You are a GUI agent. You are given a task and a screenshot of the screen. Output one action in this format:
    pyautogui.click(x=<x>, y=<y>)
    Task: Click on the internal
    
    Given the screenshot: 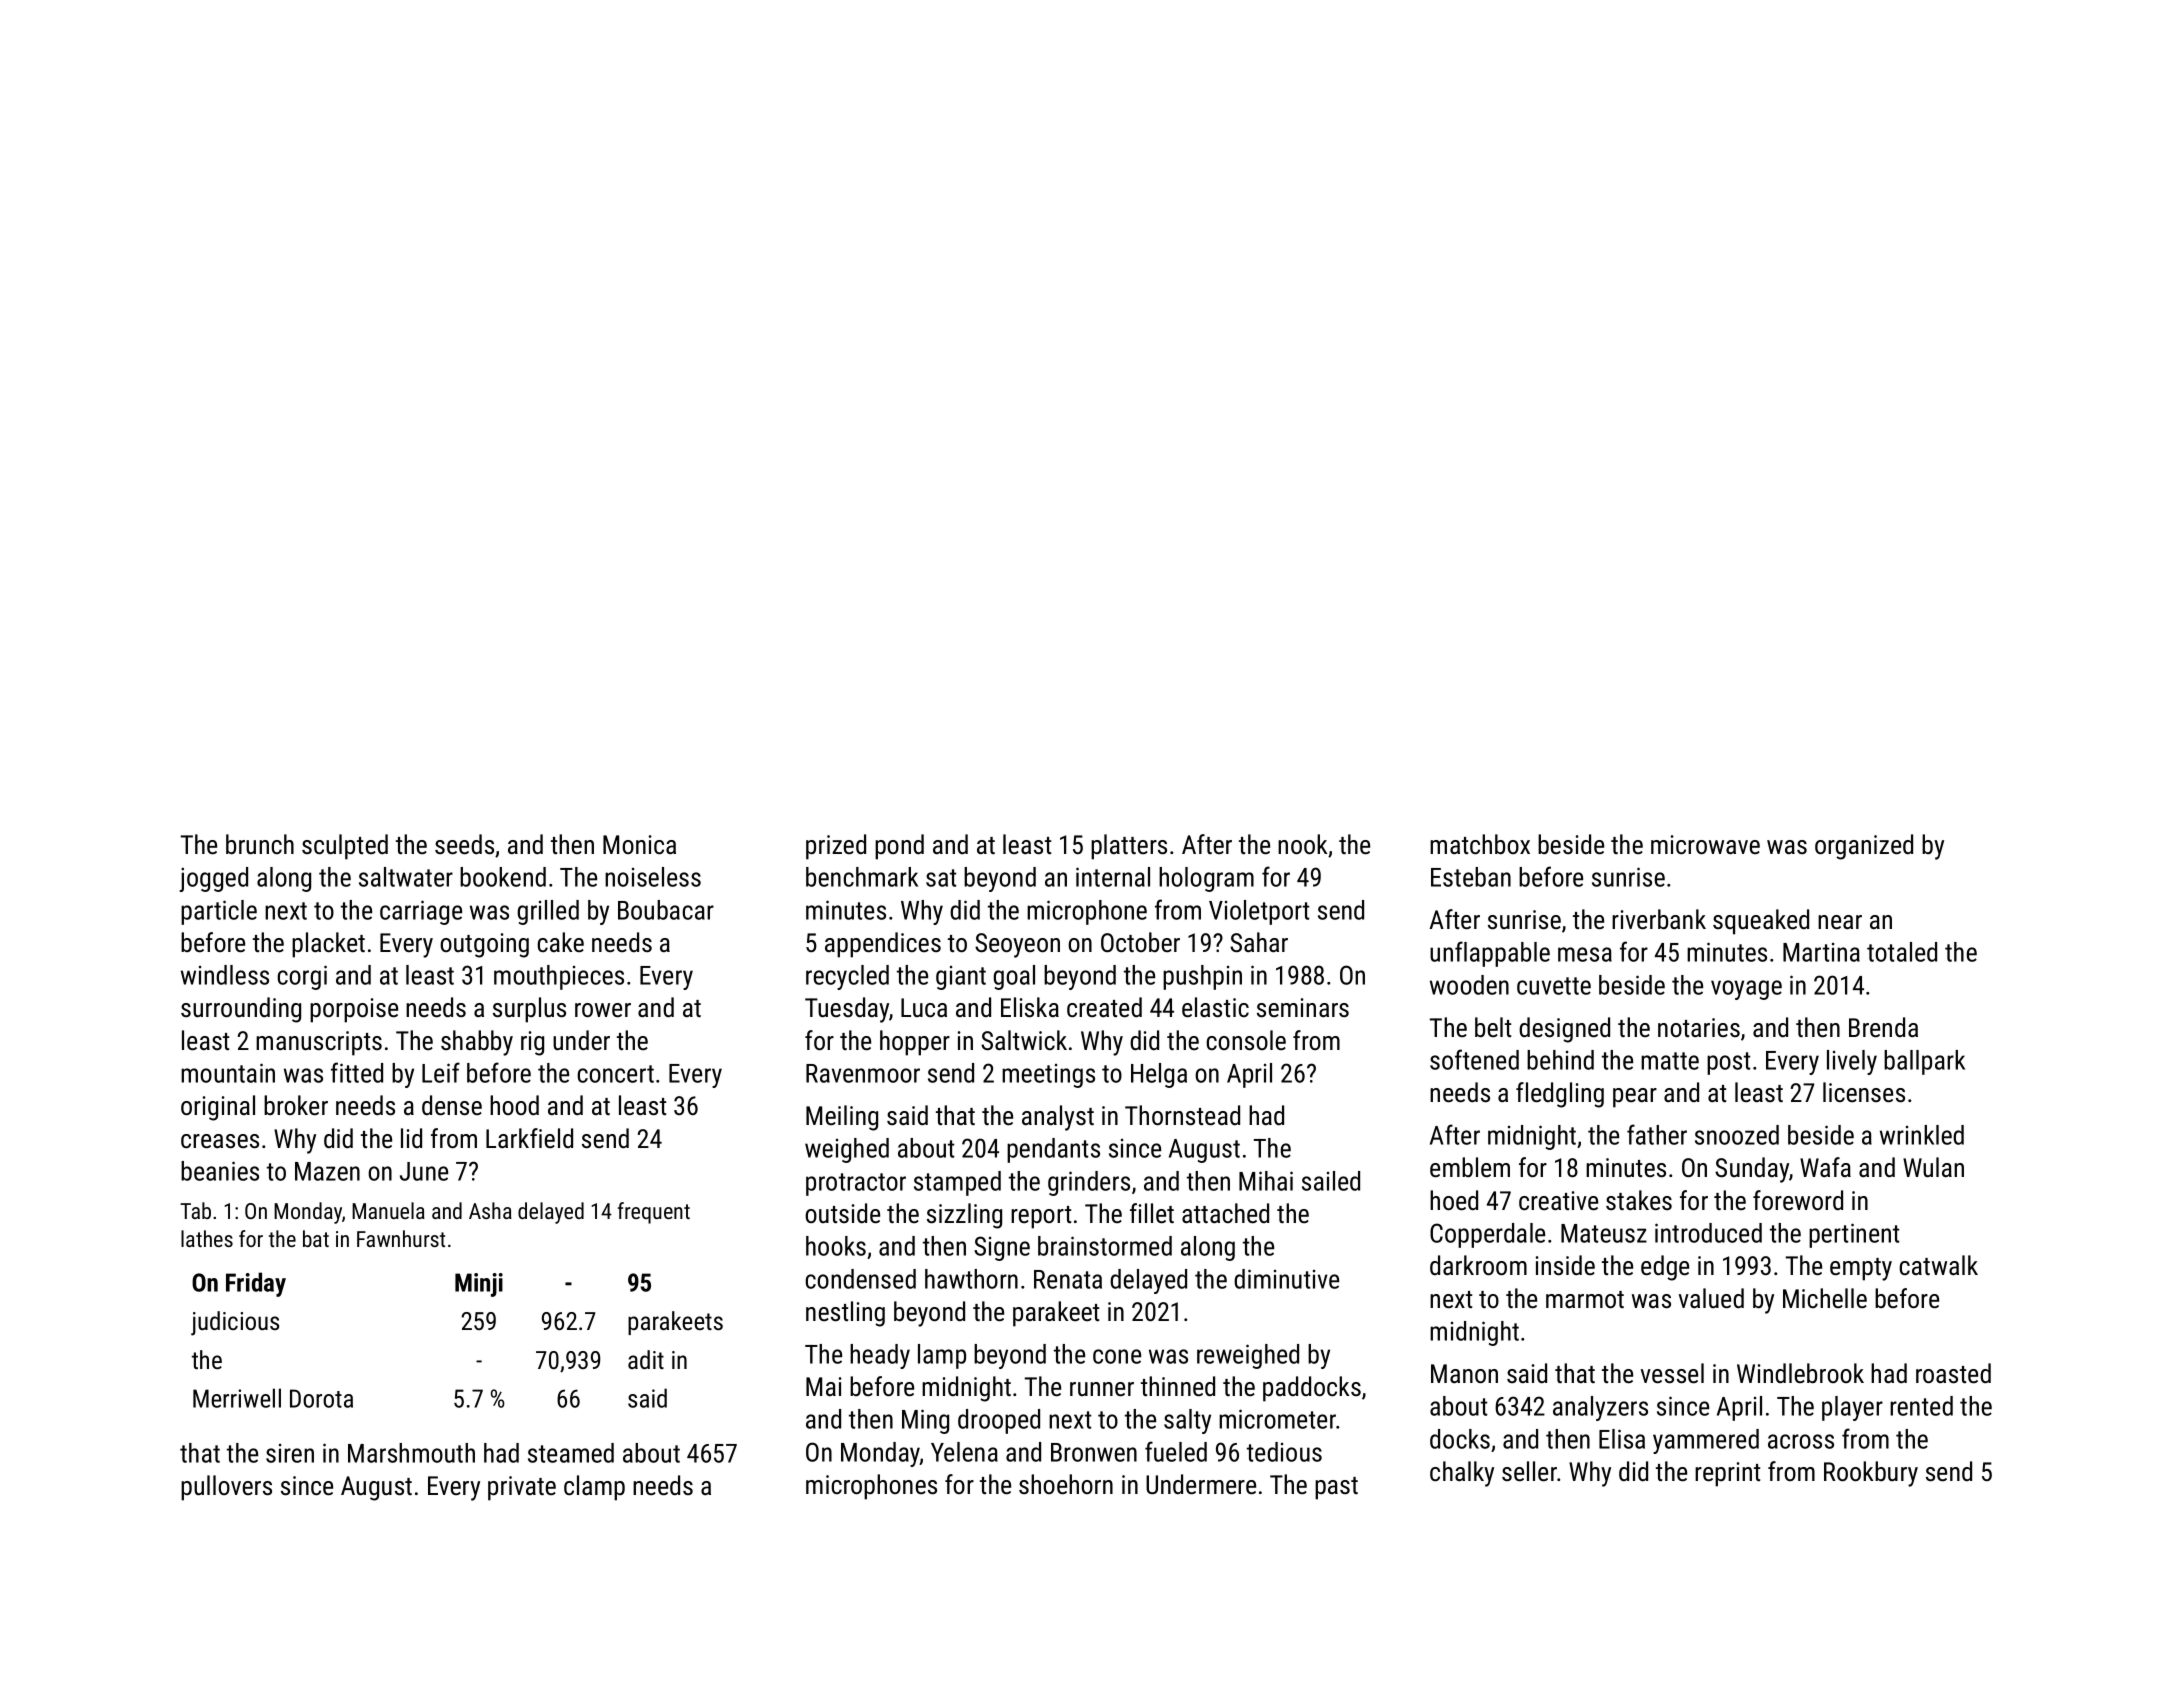 What is the action you would take?
    pyautogui.click(x=1113, y=877)
